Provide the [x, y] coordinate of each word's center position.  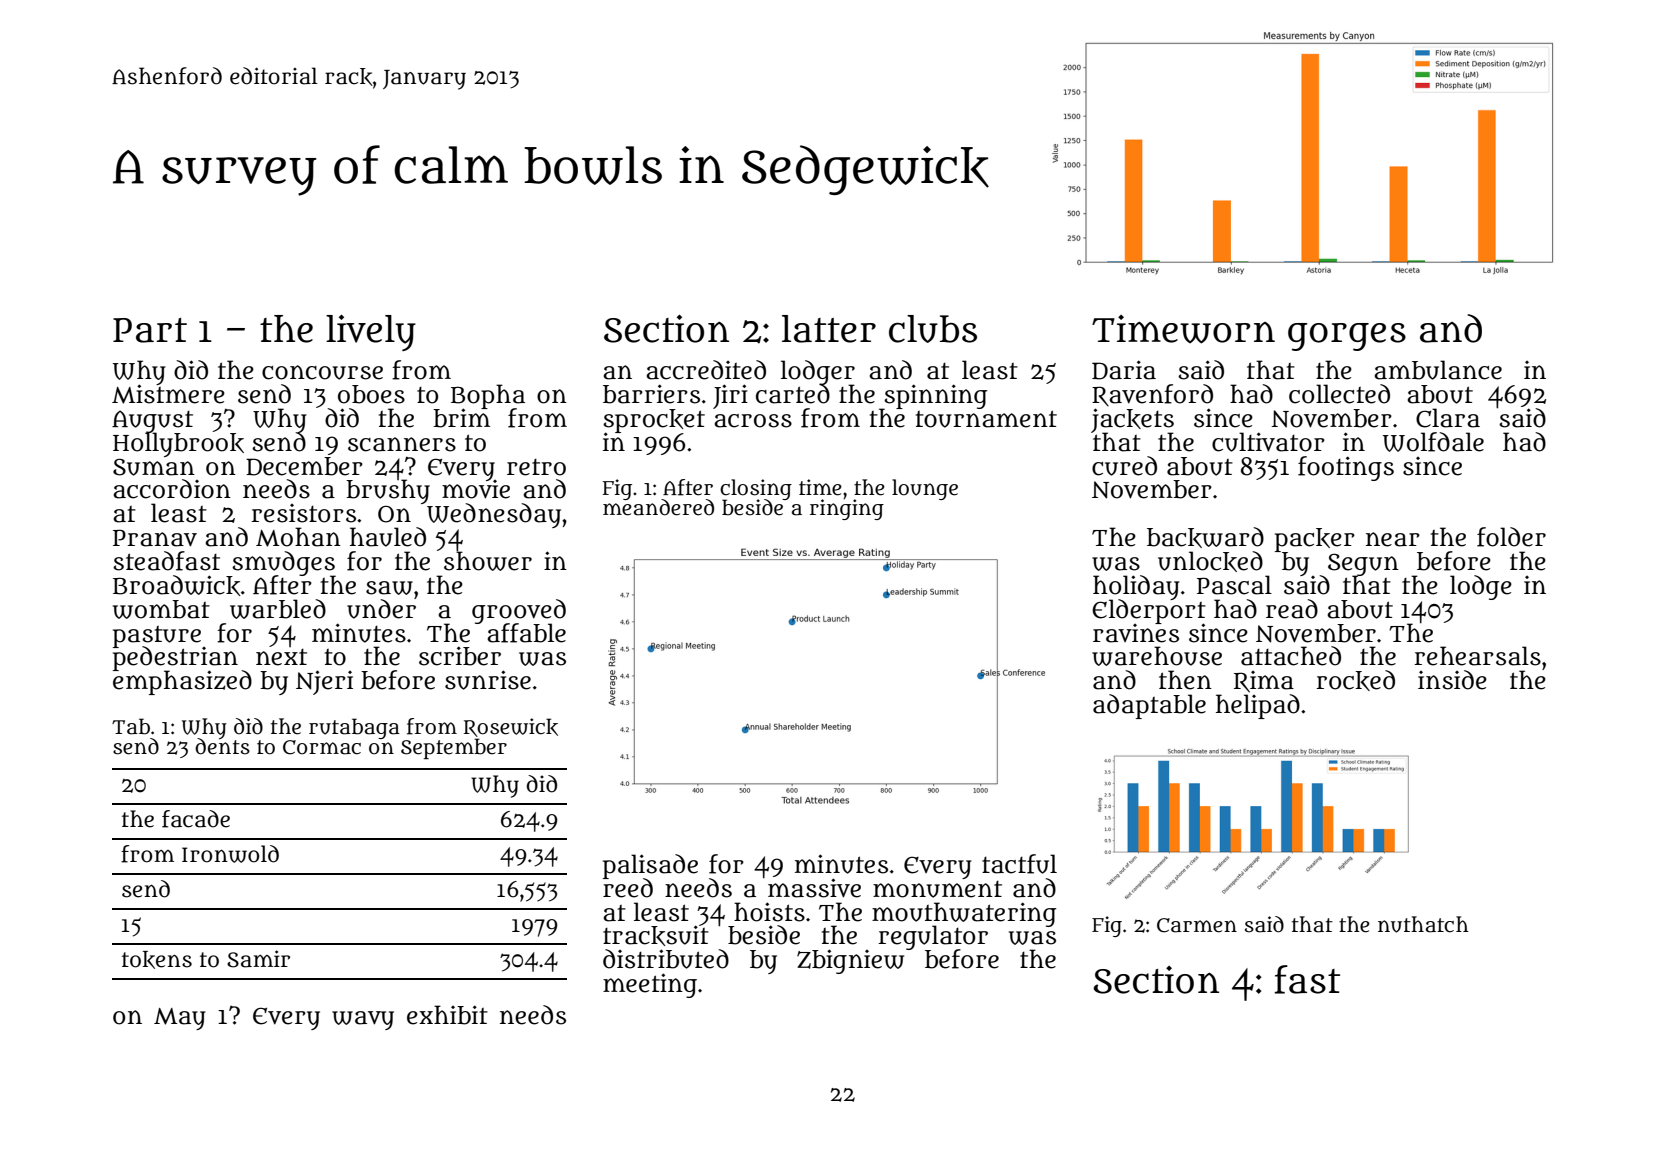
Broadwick [177, 585]
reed [628, 888]
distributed [666, 959]
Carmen [1197, 925]
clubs [933, 329]
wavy [363, 1020]
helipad [1258, 706]
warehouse [1157, 656]
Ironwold [230, 854]
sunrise [488, 680]
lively [371, 333]
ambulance [1438, 370]
